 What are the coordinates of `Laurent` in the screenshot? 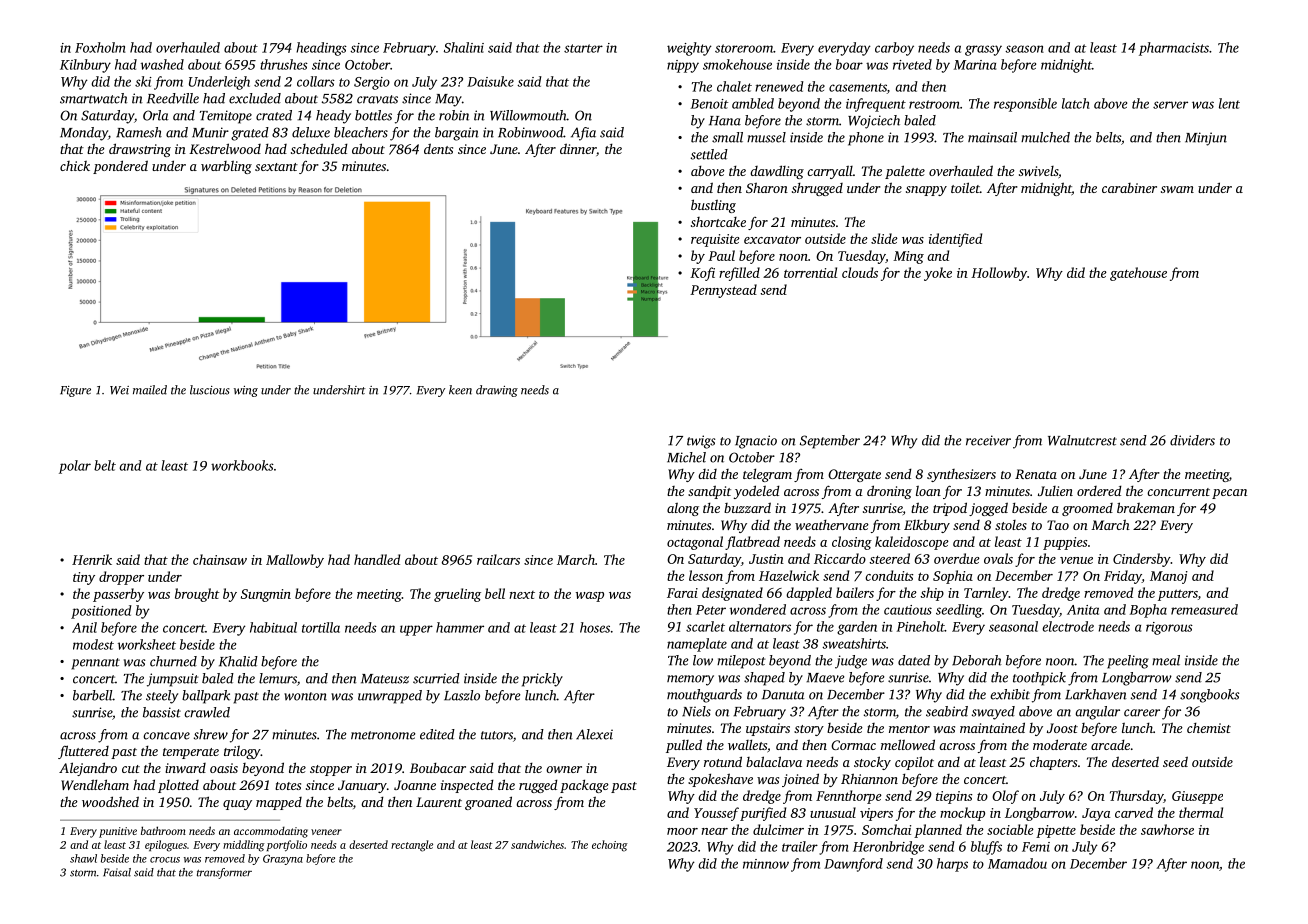 It's located at (439, 802).
